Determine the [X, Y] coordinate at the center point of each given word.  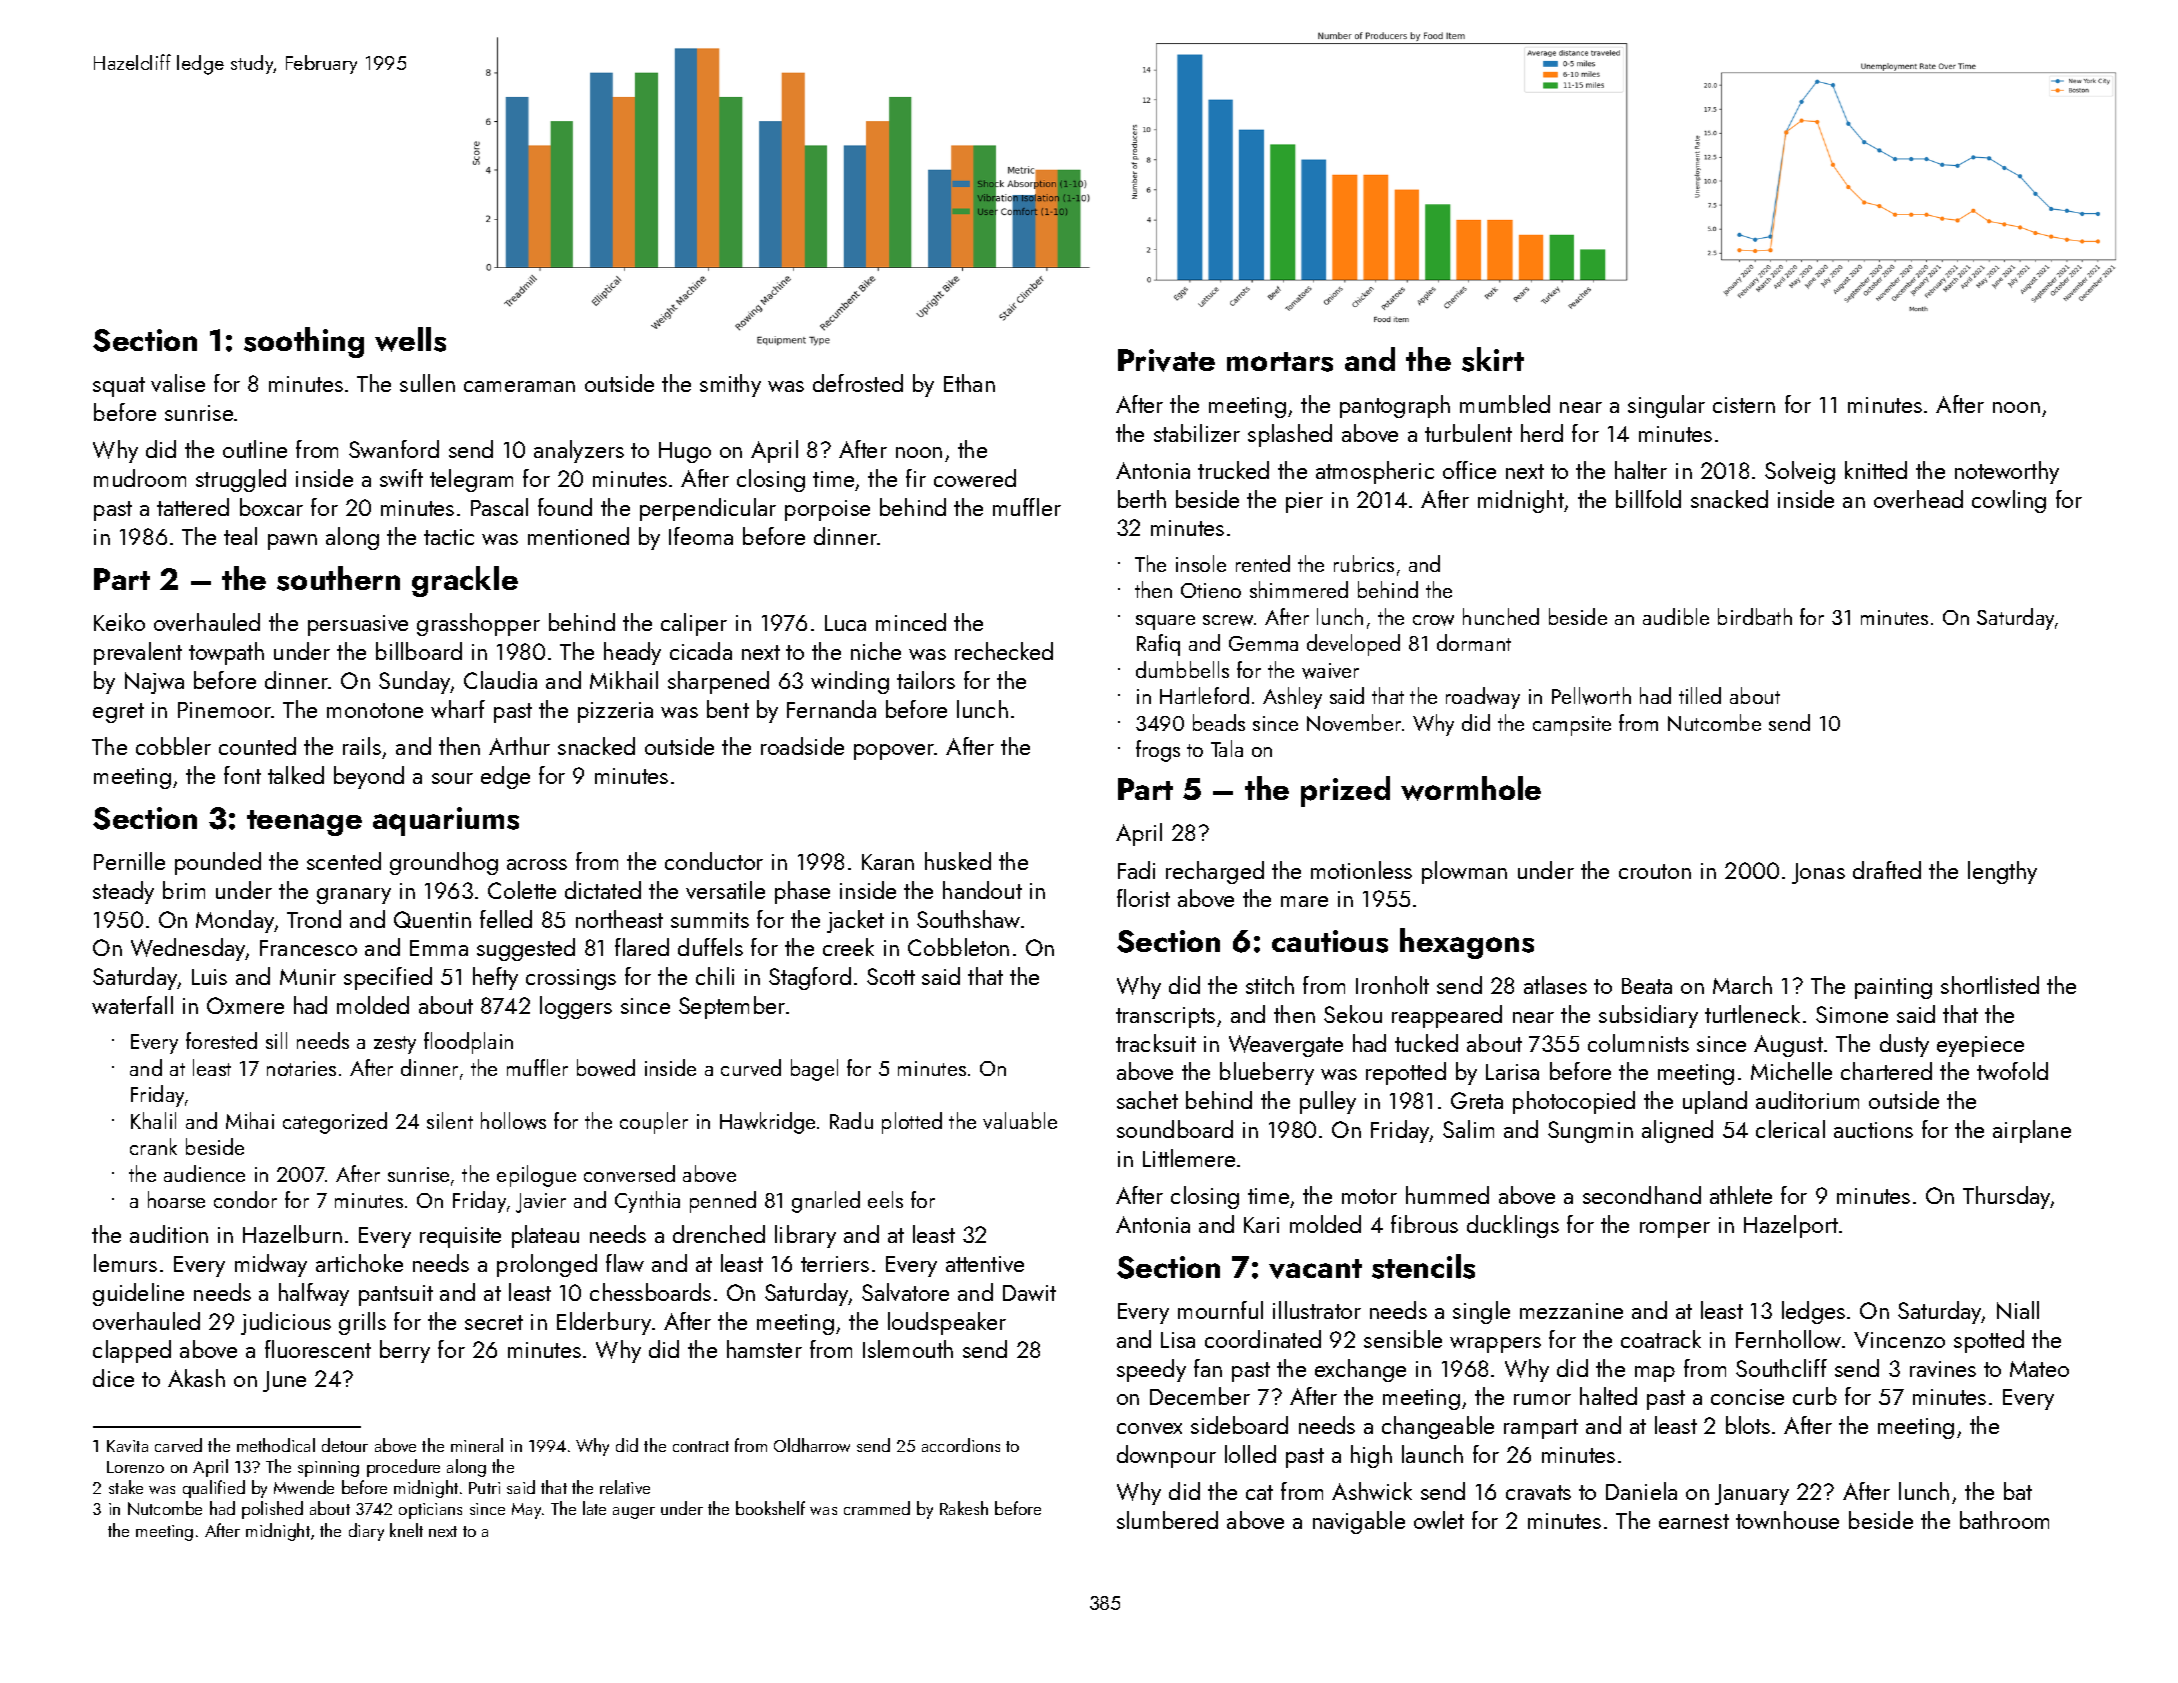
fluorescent [318, 1349]
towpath [226, 653]
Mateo [2039, 1369]
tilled [1700, 695]
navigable [1359, 1522]
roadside [802, 746]
